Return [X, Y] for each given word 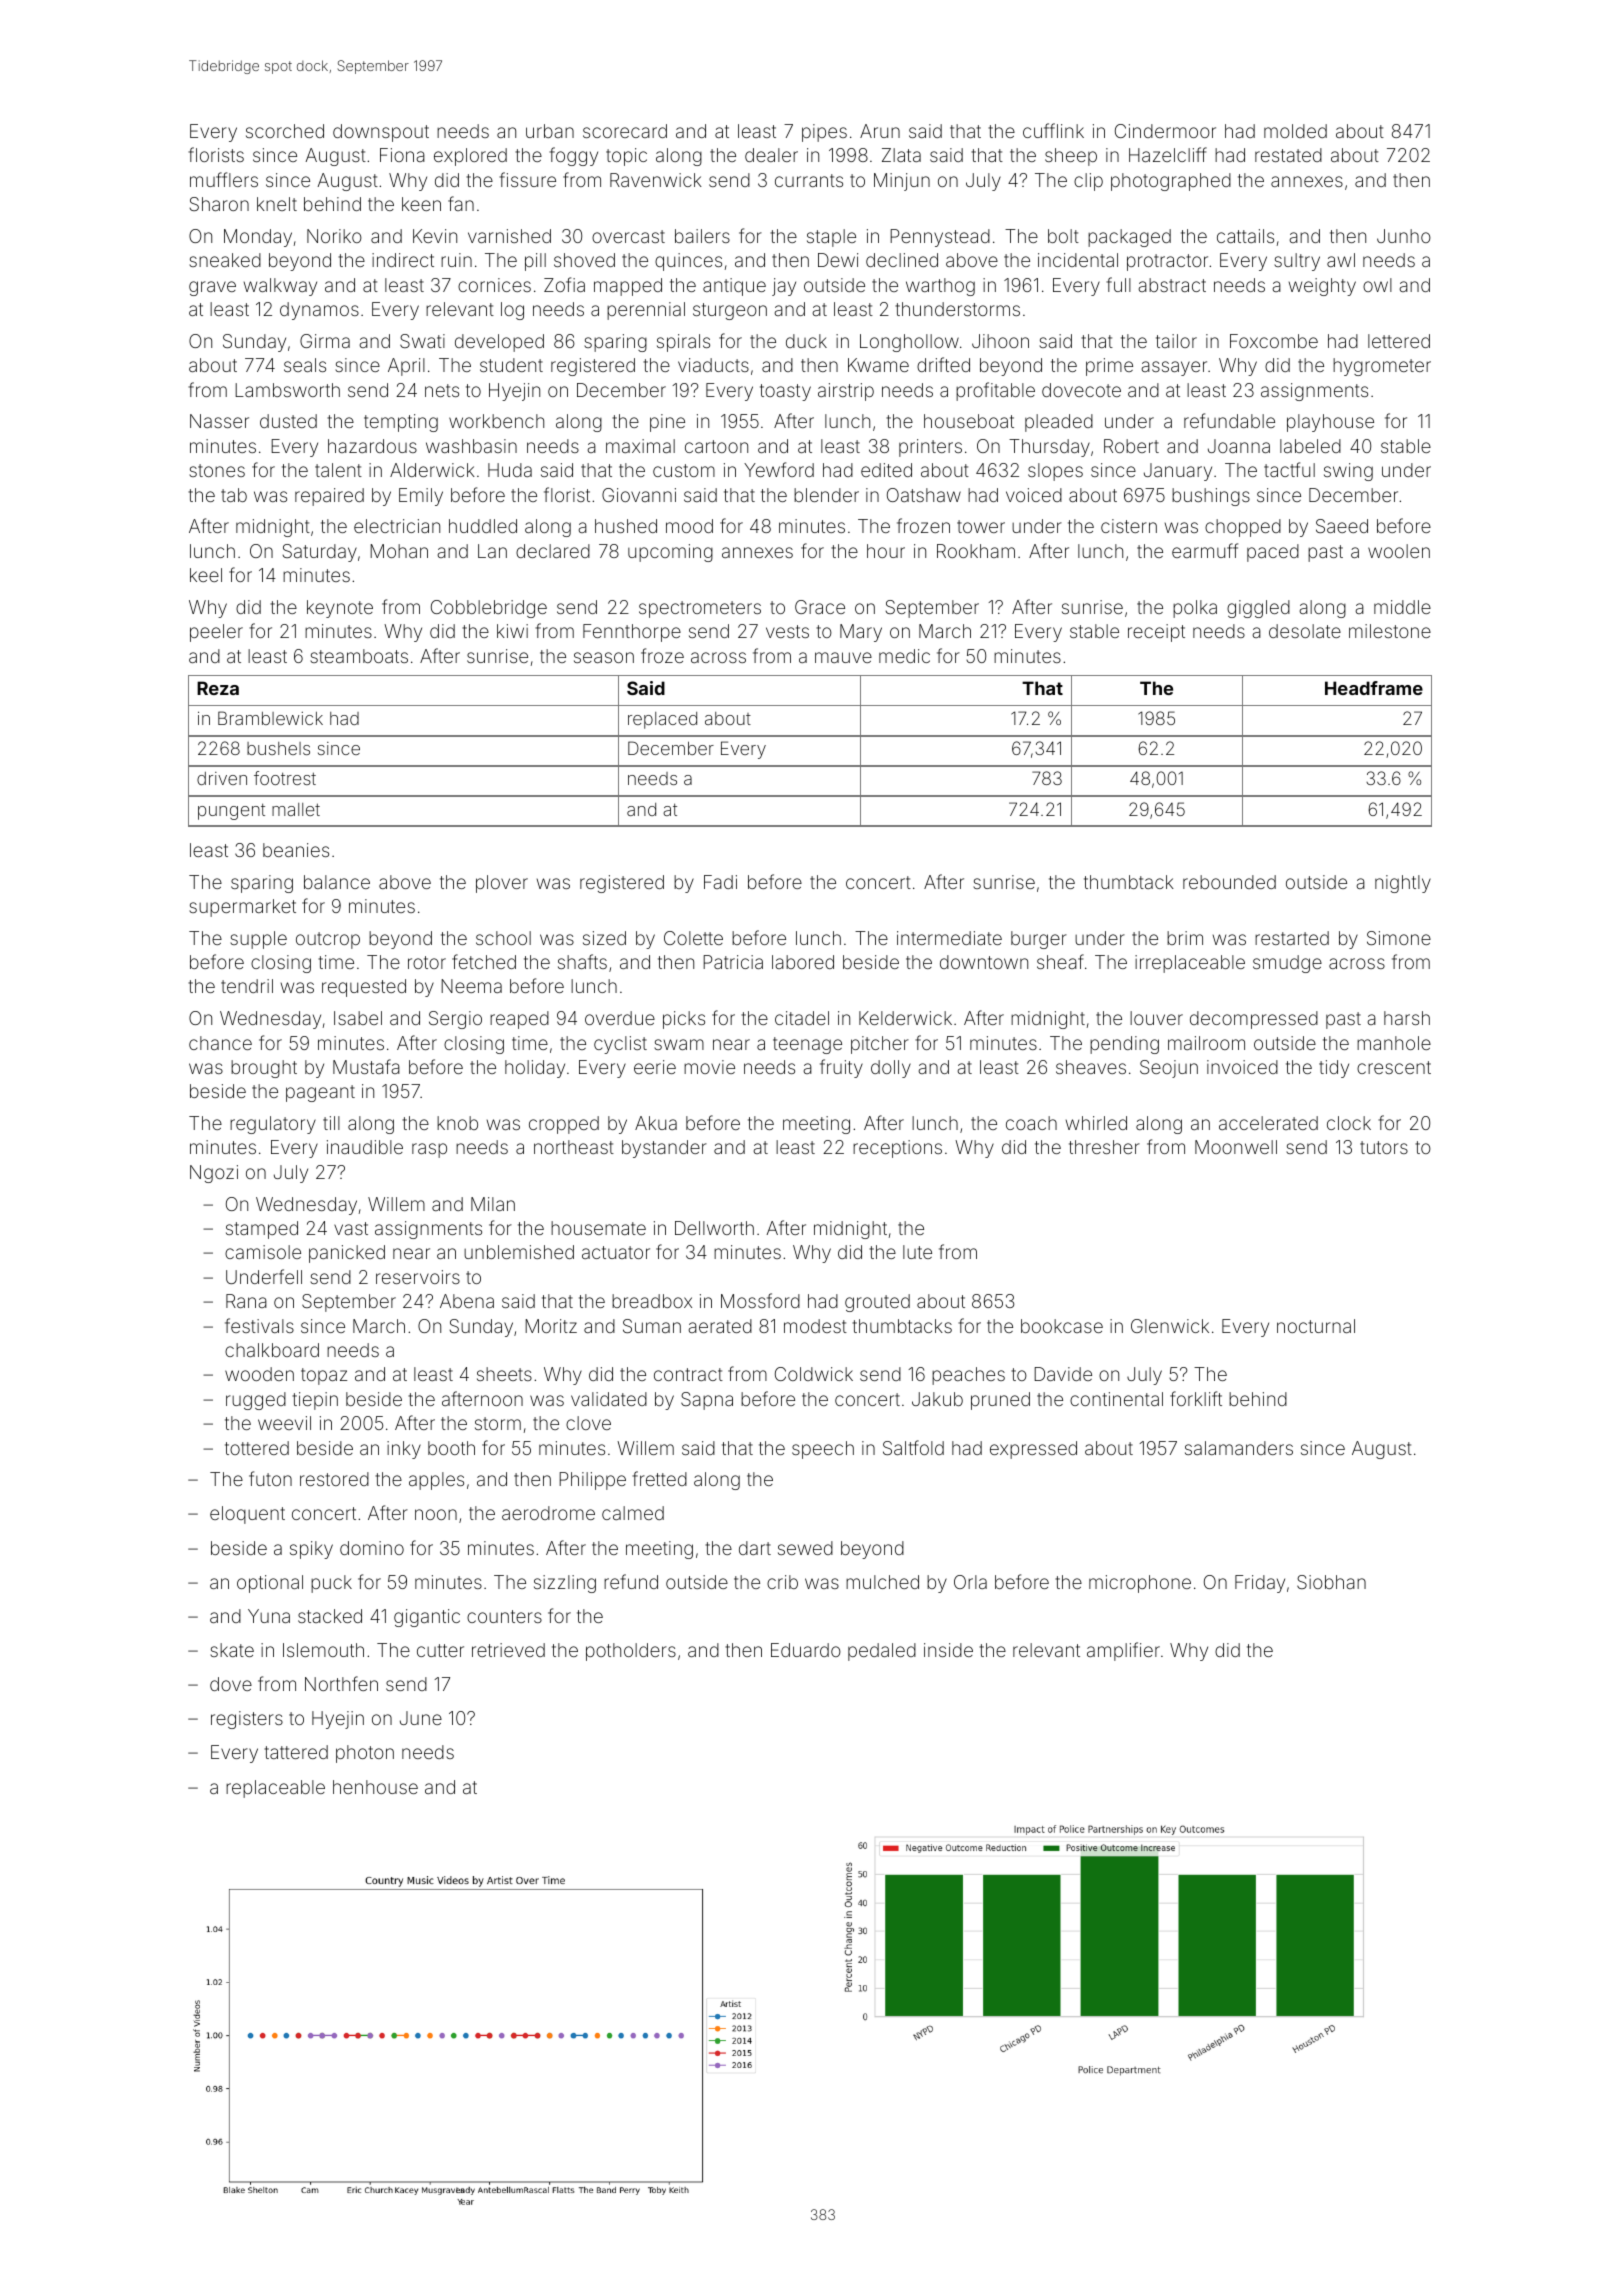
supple [258, 940]
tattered [296, 1752]
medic [904, 656]
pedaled [882, 1652]
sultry [1297, 262]
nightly [1403, 884]
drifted [943, 364]
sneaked [225, 260]
